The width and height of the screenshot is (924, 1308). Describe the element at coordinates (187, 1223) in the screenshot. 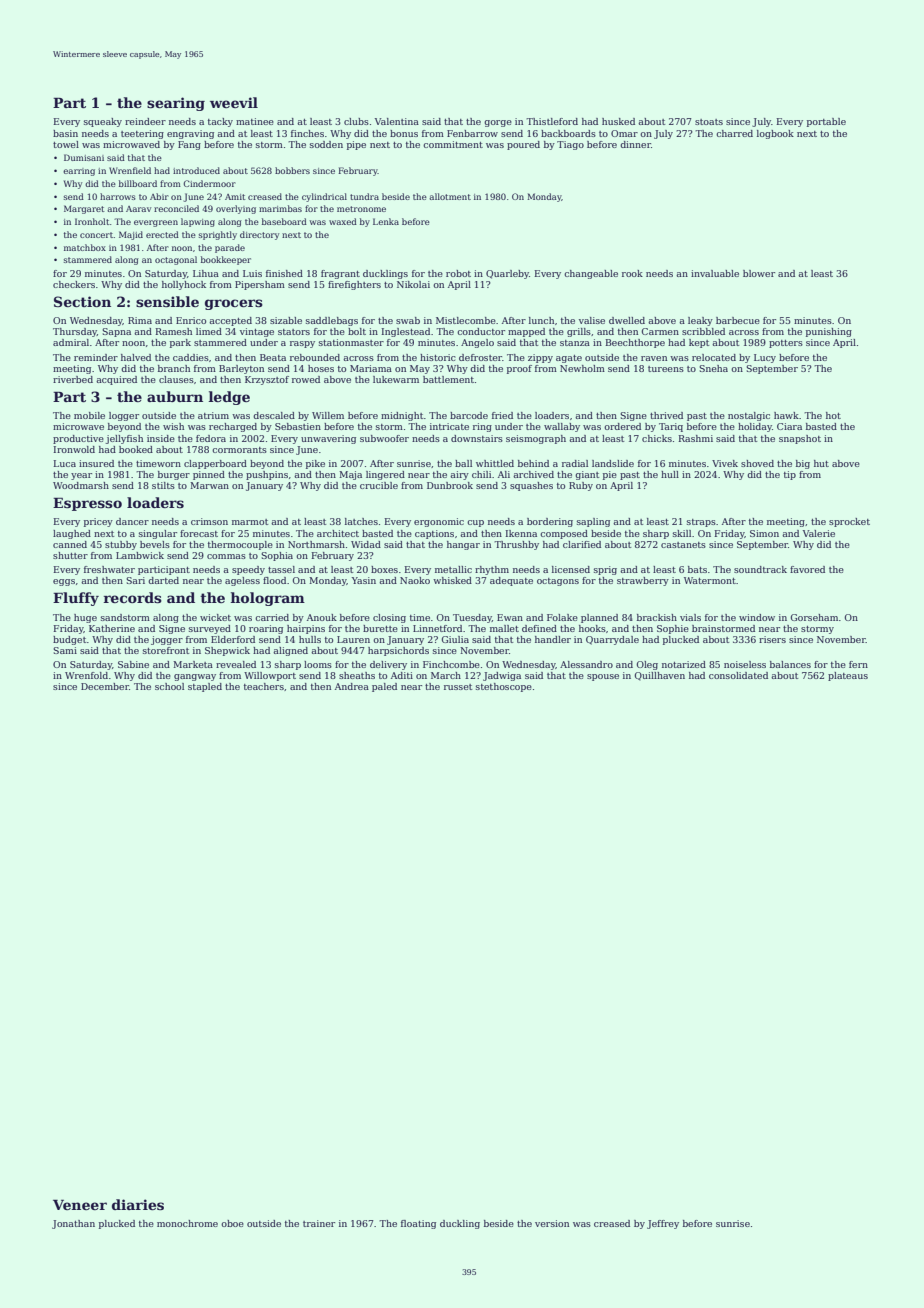

I see `monochrome` at that location.
